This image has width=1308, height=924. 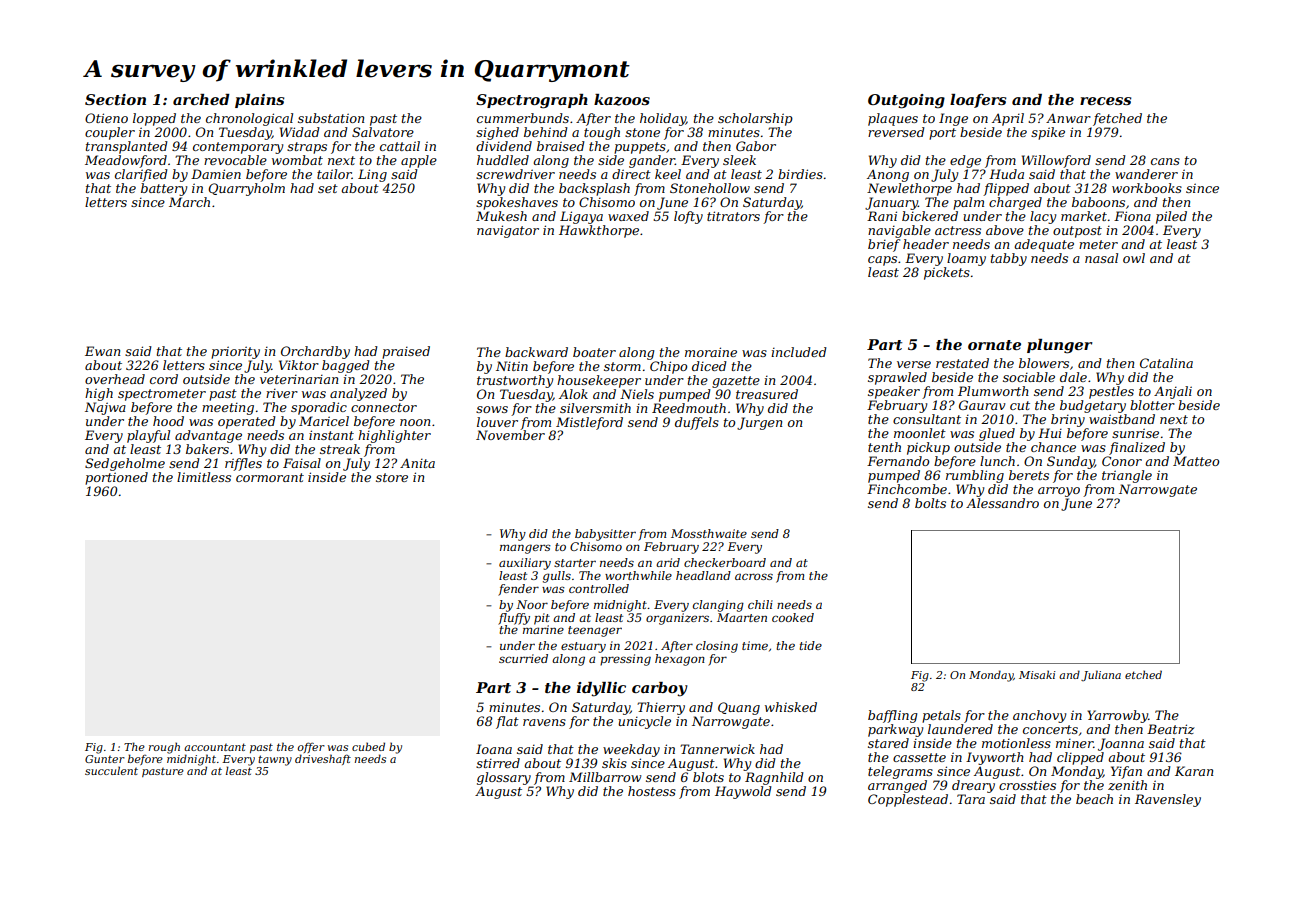 What do you see at coordinates (115, 99) in the image?
I see `Section` at bounding box center [115, 99].
